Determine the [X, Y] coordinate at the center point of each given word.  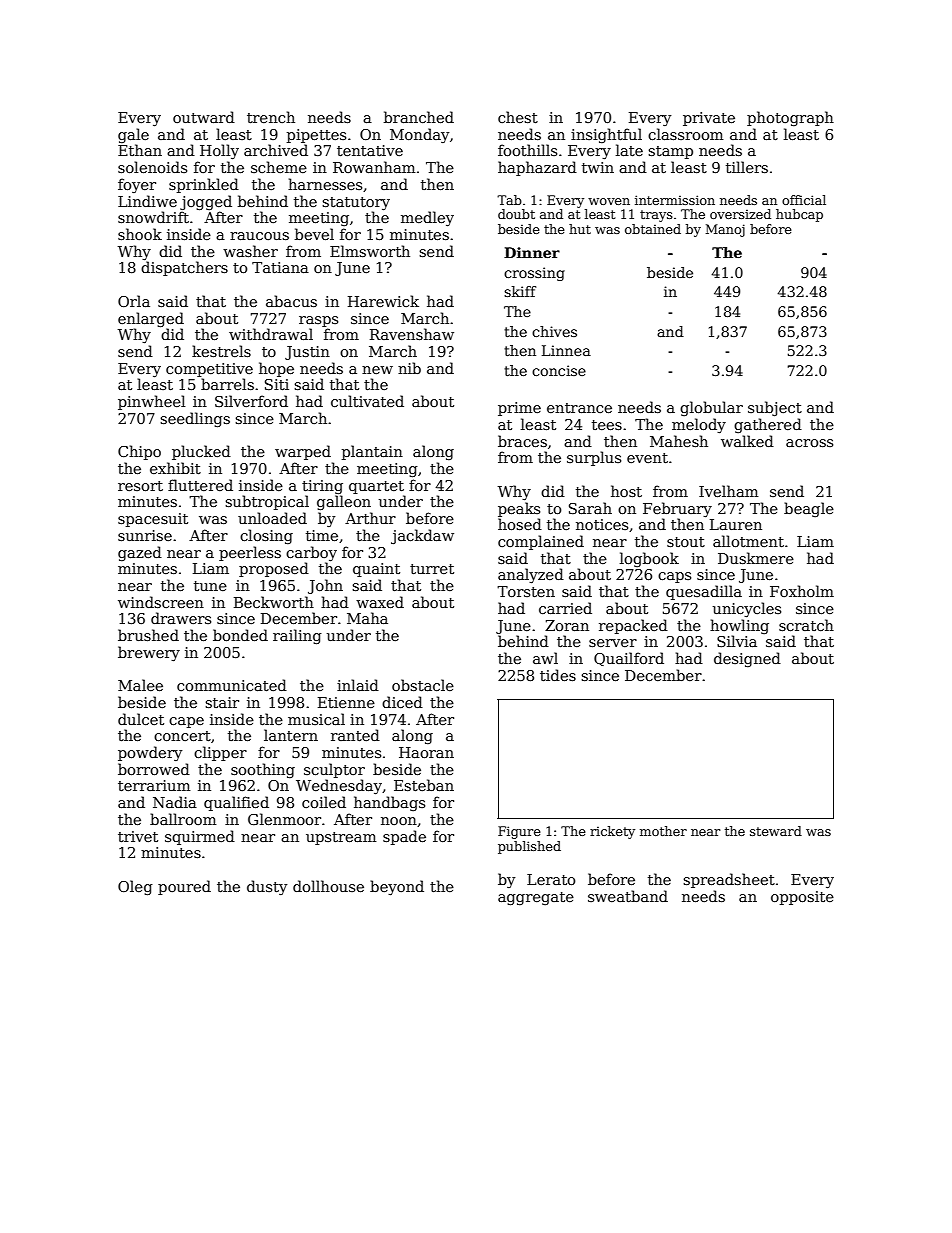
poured [184, 887]
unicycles [747, 609]
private [709, 119]
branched [419, 117]
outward [204, 117]
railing [297, 636]
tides [558, 675]
